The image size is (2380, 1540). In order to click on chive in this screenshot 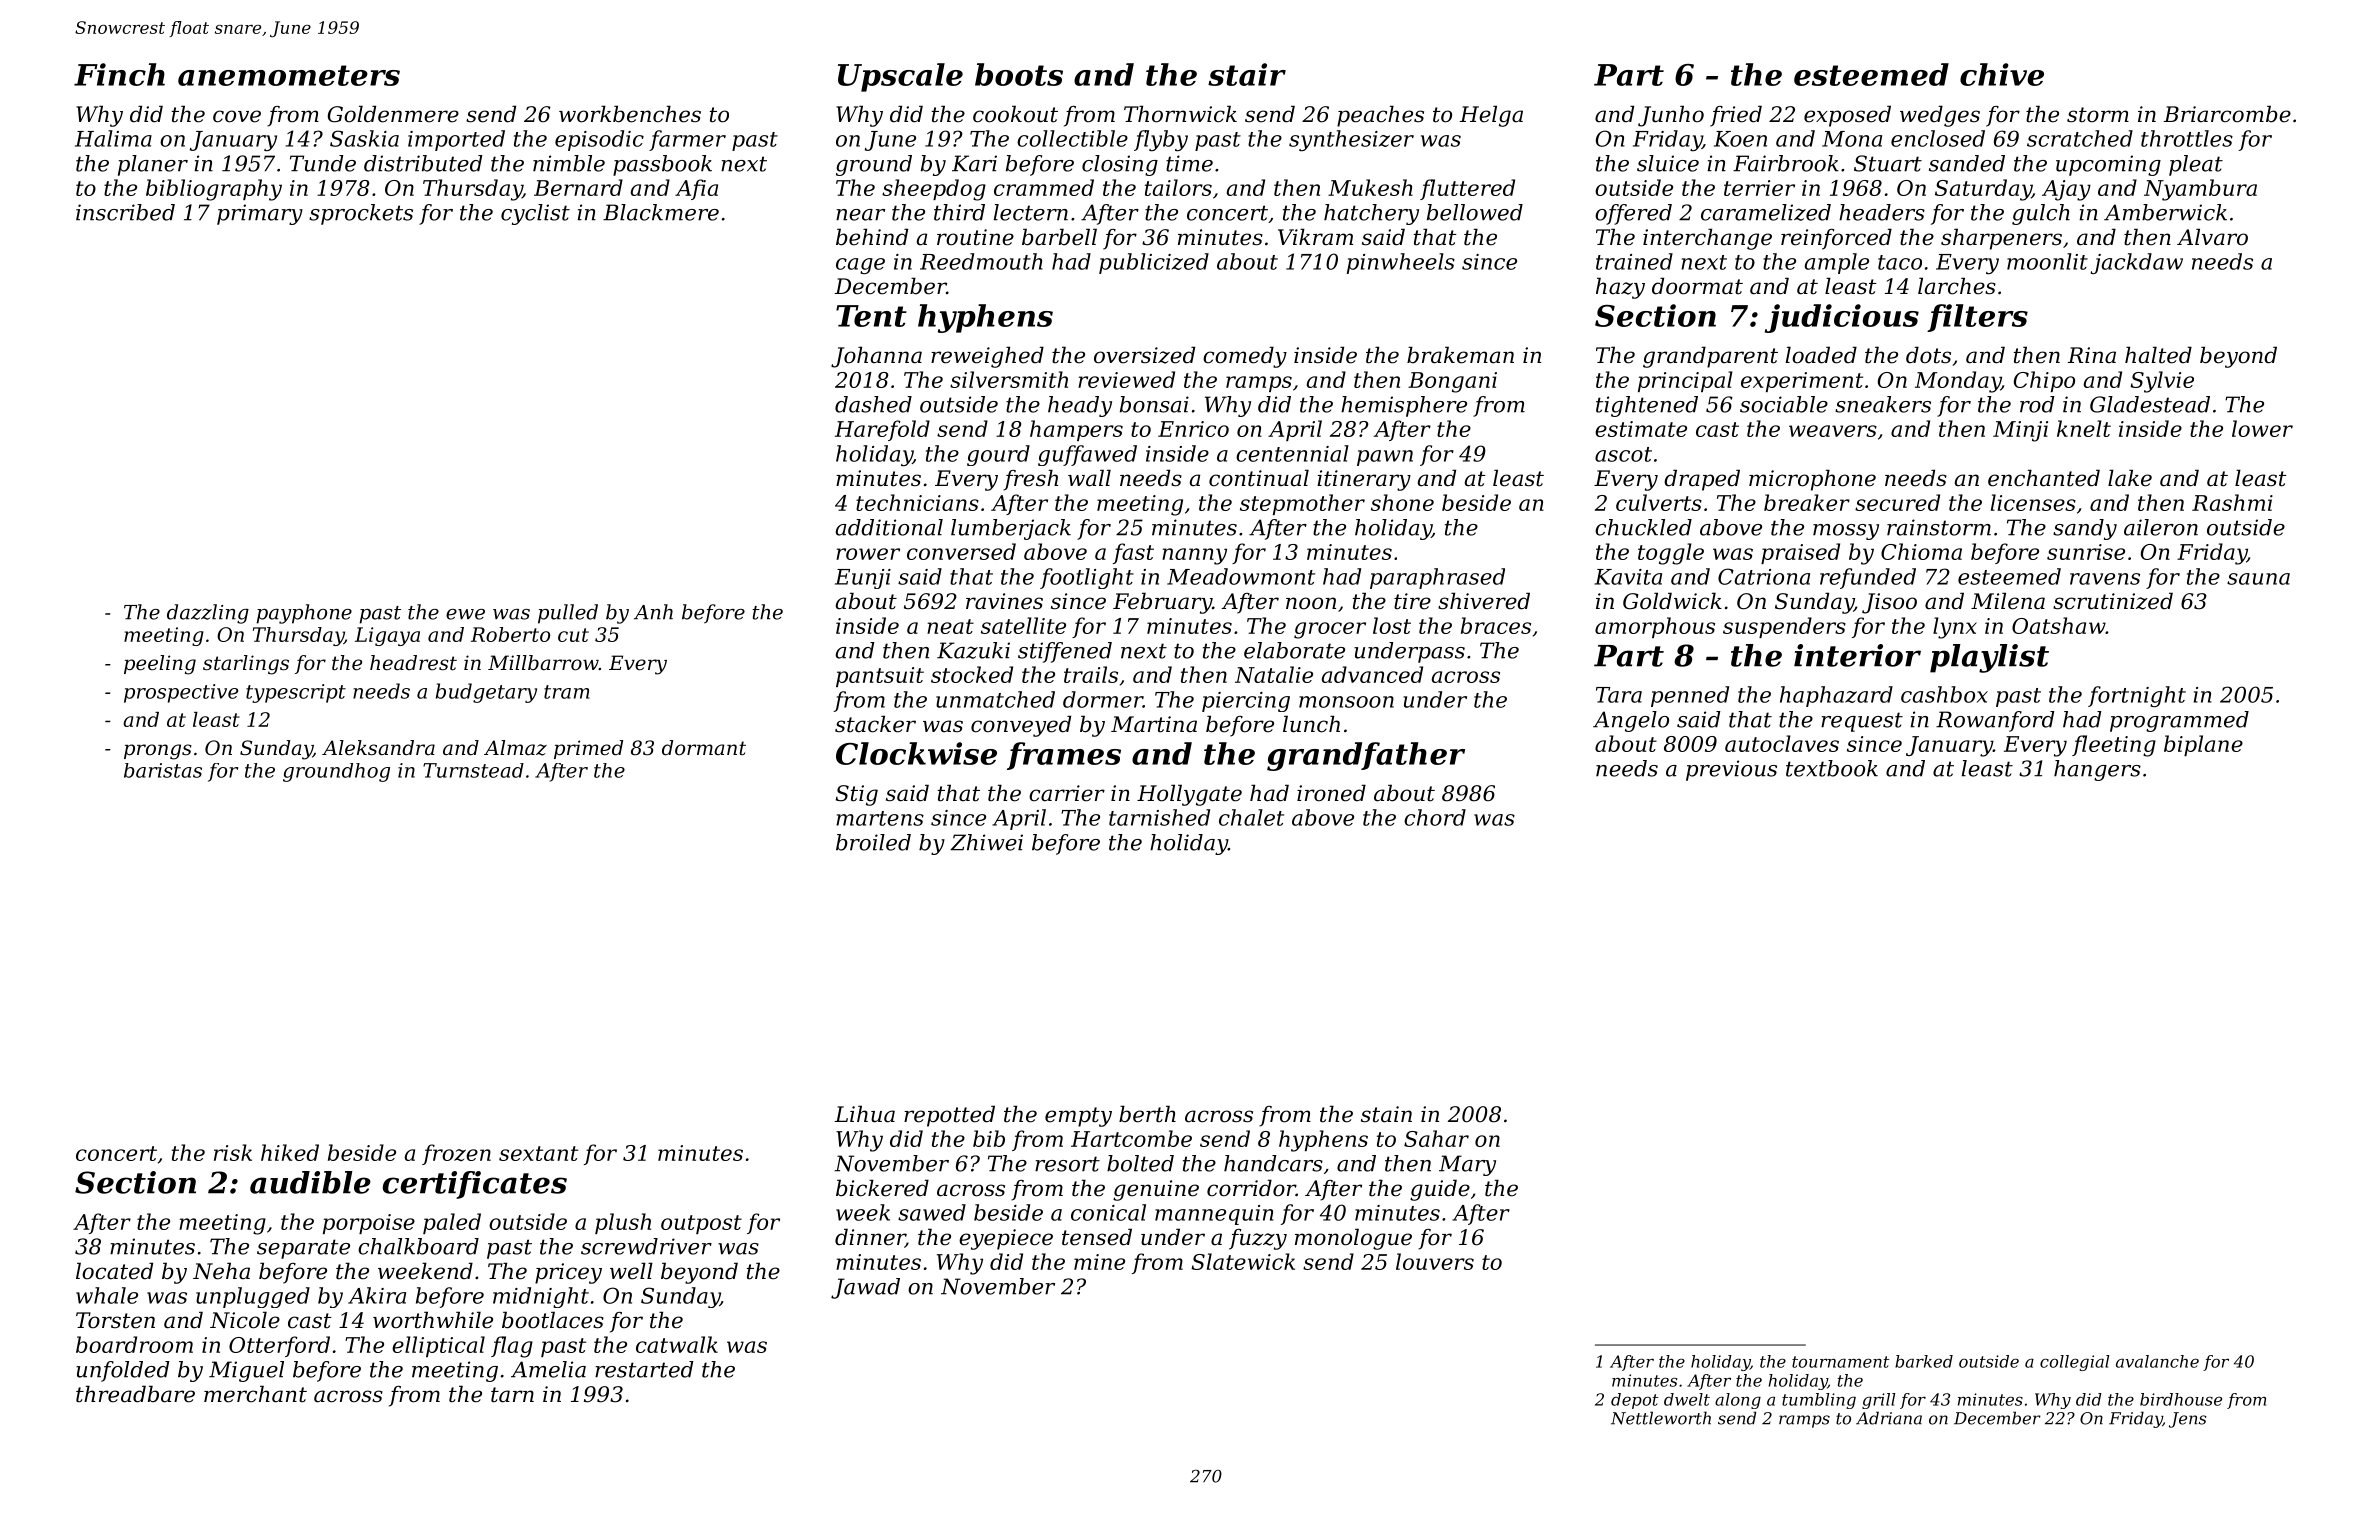, I will do `click(2002, 74)`.
